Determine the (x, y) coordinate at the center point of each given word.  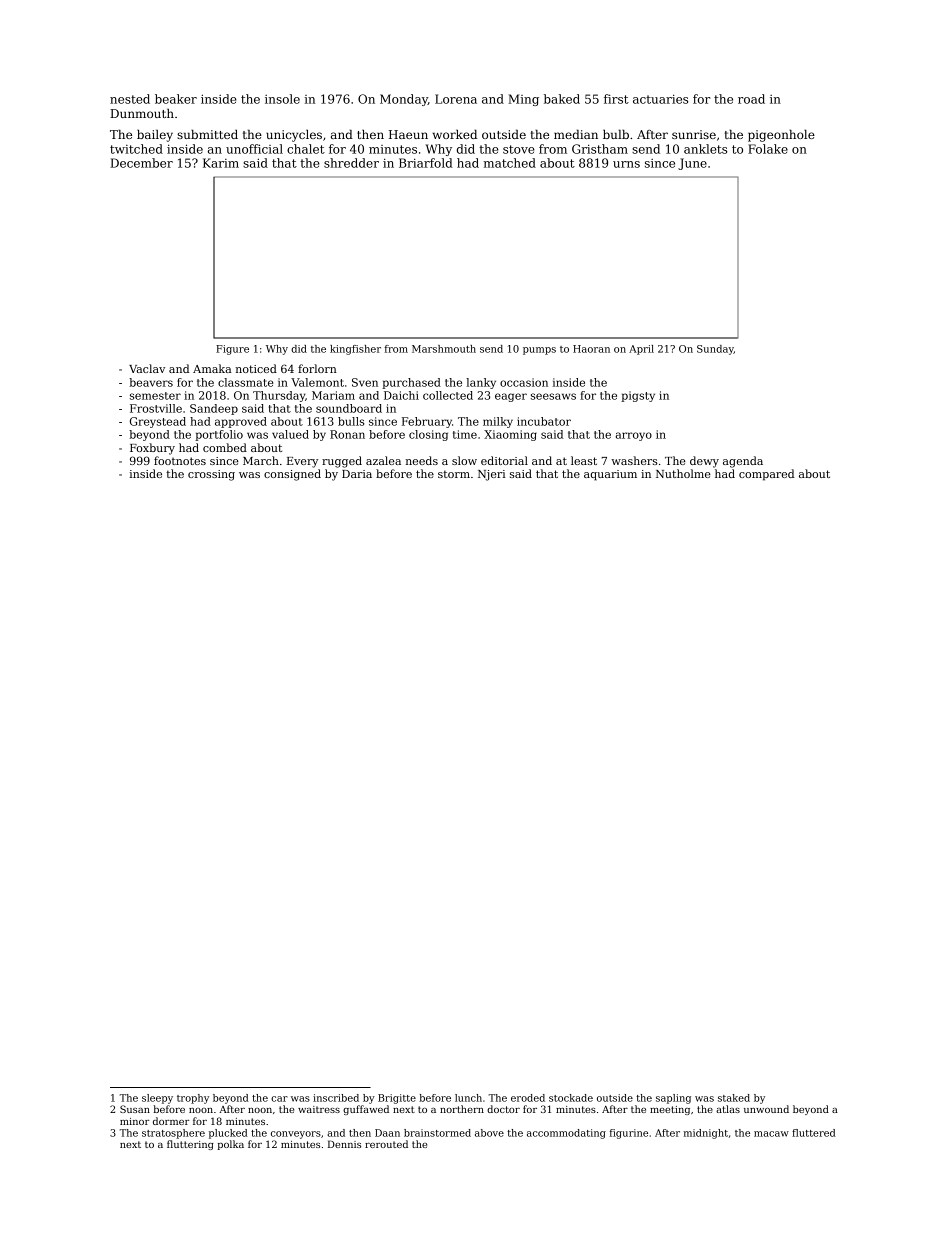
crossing (211, 475)
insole (282, 99)
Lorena (456, 99)
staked (734, 1098)
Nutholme (683, 473)
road (751, 99)
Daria (357, 474)
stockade (571, 1098)
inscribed (336, 1098)
